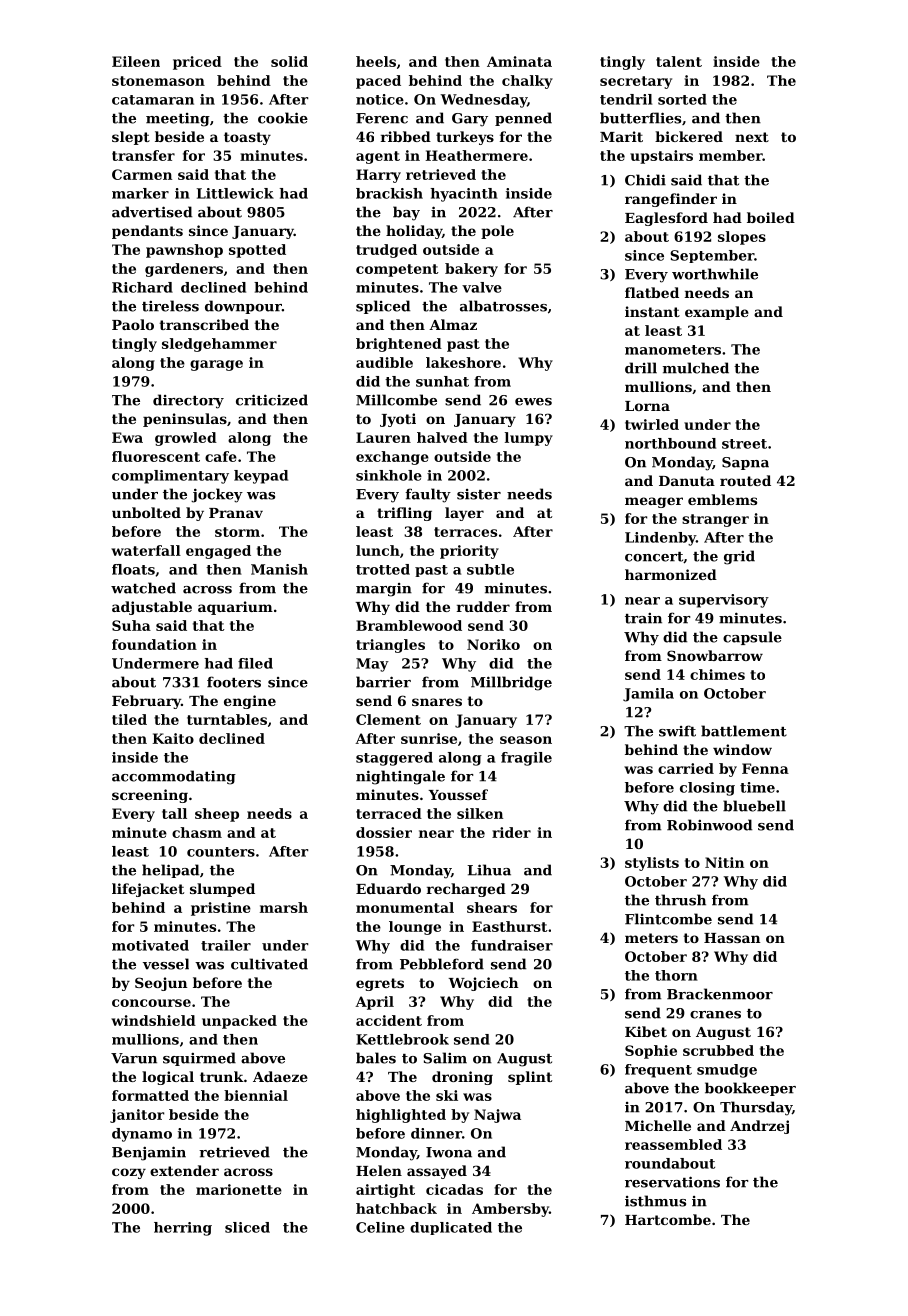 The width and height of the image is (908, 1316). Describe the element at coordinates (503, 306) in the image. I see `albatrosses` at that location.
